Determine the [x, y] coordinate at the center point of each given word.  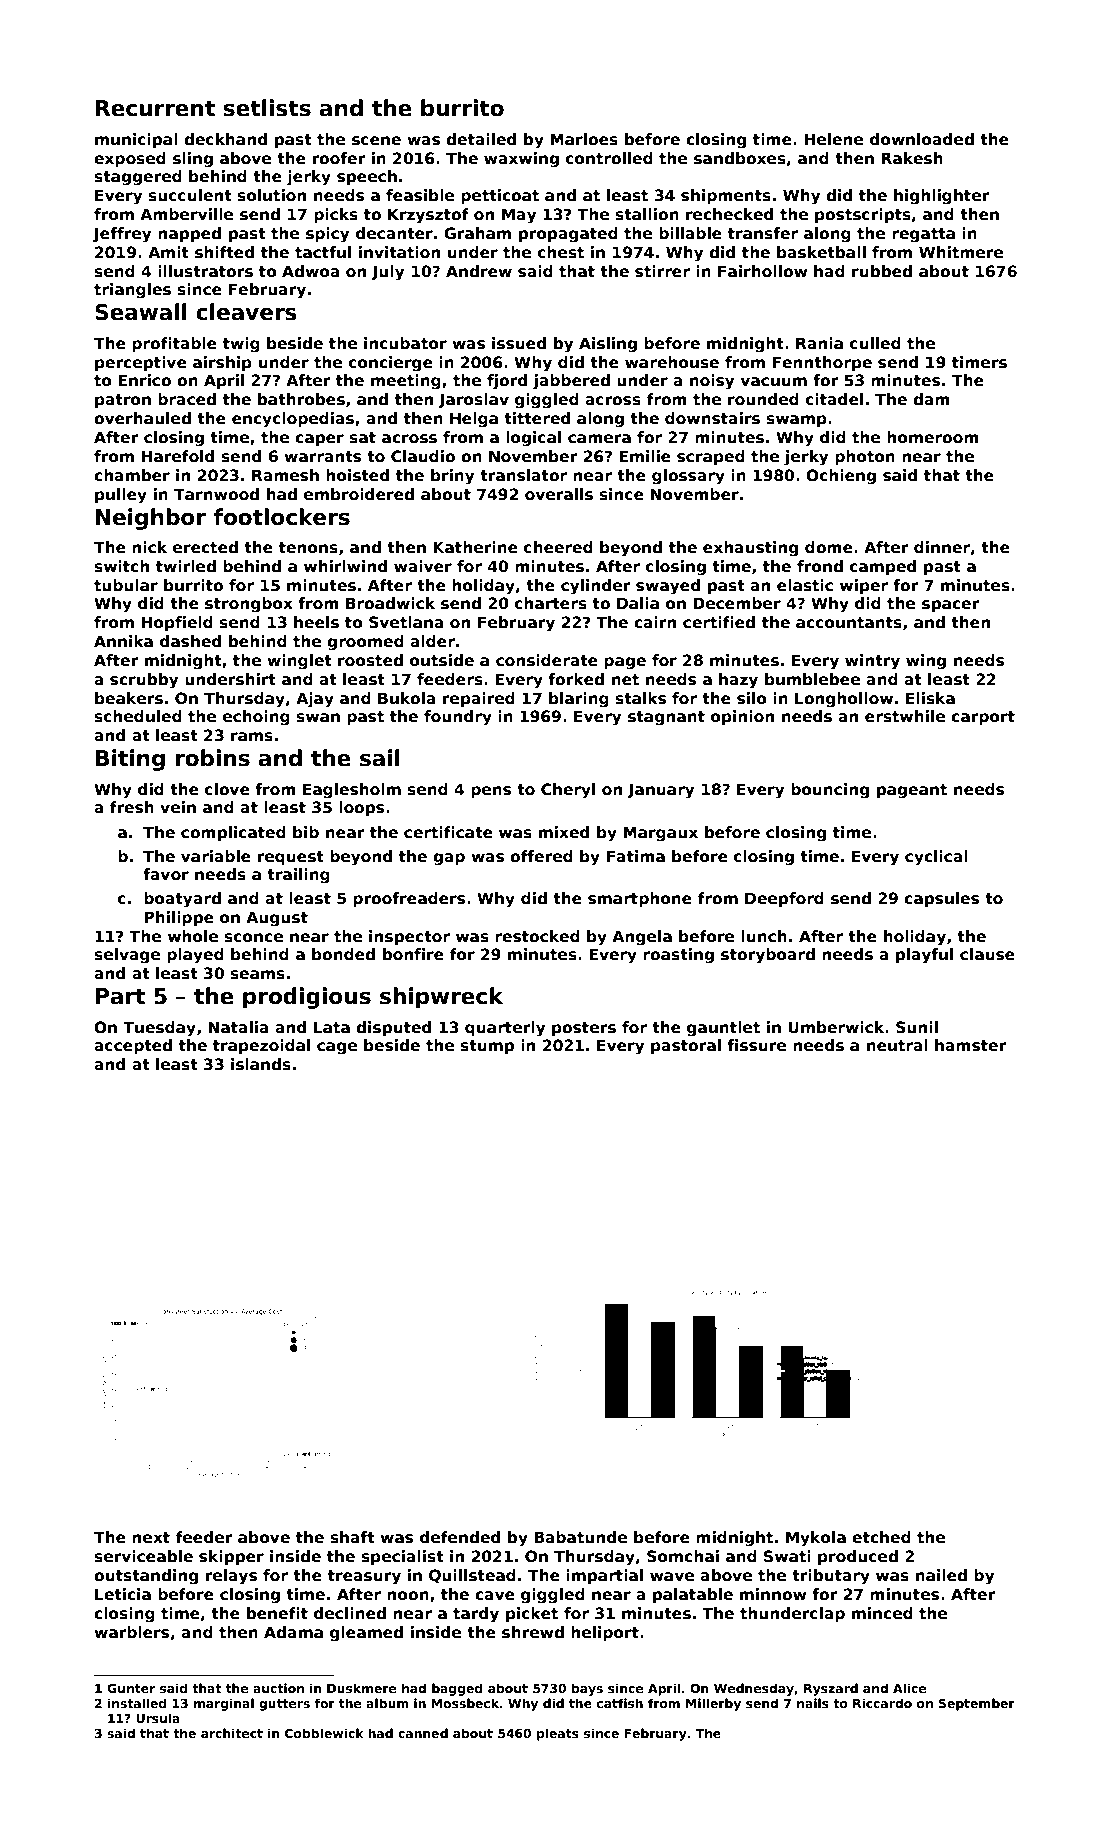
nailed [941, 1575]
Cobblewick [324, 1733]
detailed [481, 139]
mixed [564, 832]
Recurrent [155, 108]
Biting [130, 760]
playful [924, 956]
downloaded [922, 139]
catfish [620, 1703]
